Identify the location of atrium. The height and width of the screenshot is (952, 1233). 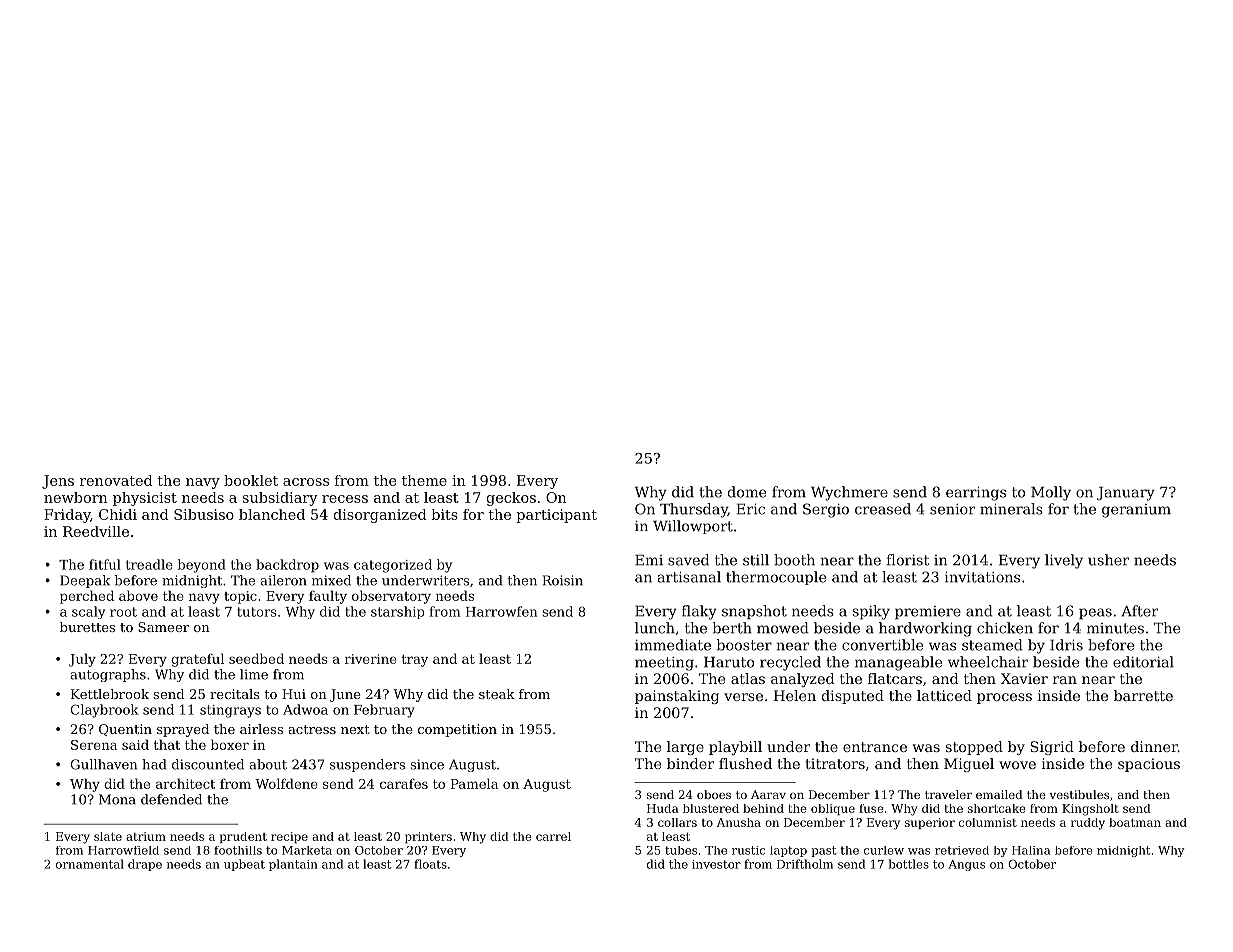
(146, 836).
